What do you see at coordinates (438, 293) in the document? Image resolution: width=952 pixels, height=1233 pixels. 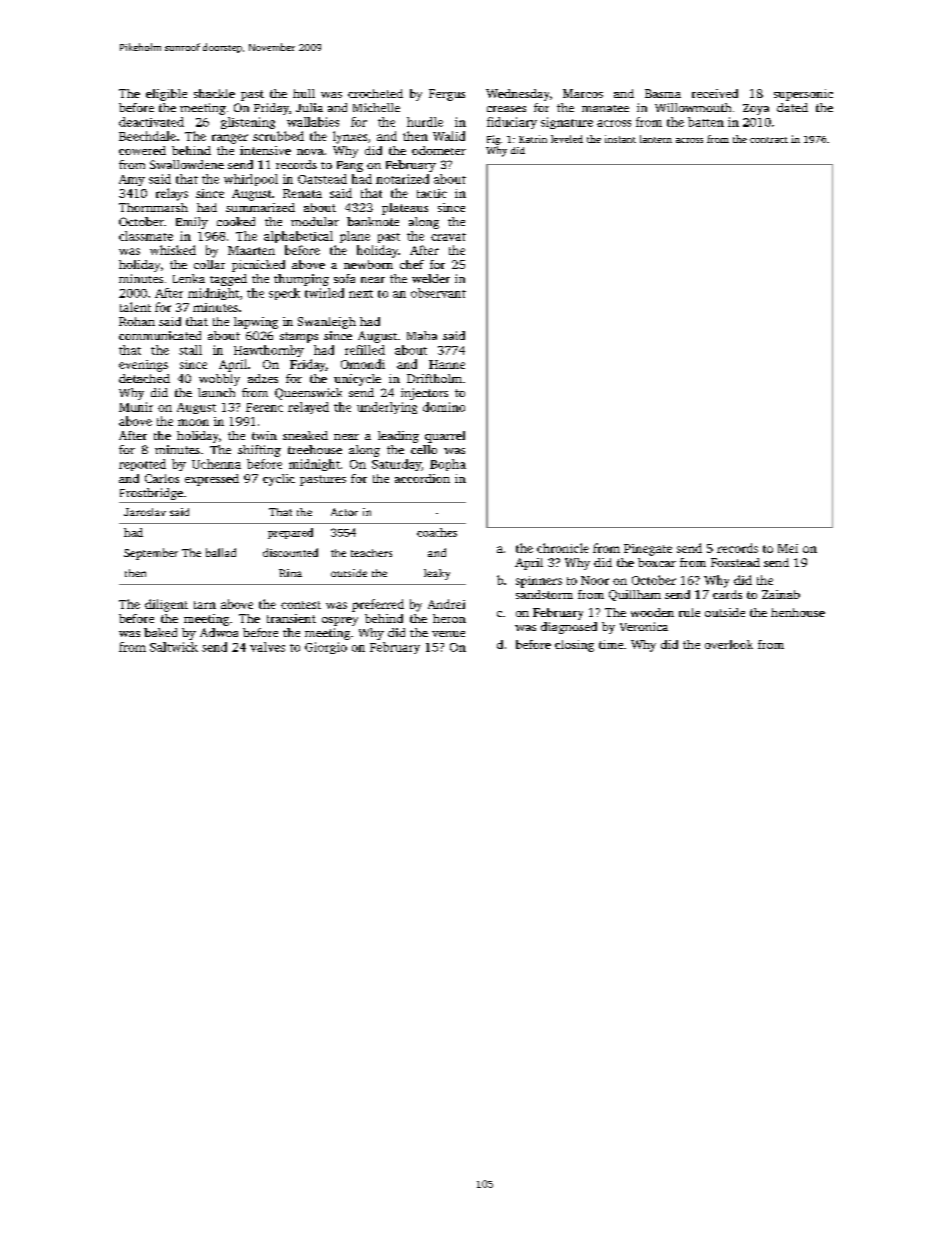 I see `observant` at bounding box center [438, 293].
